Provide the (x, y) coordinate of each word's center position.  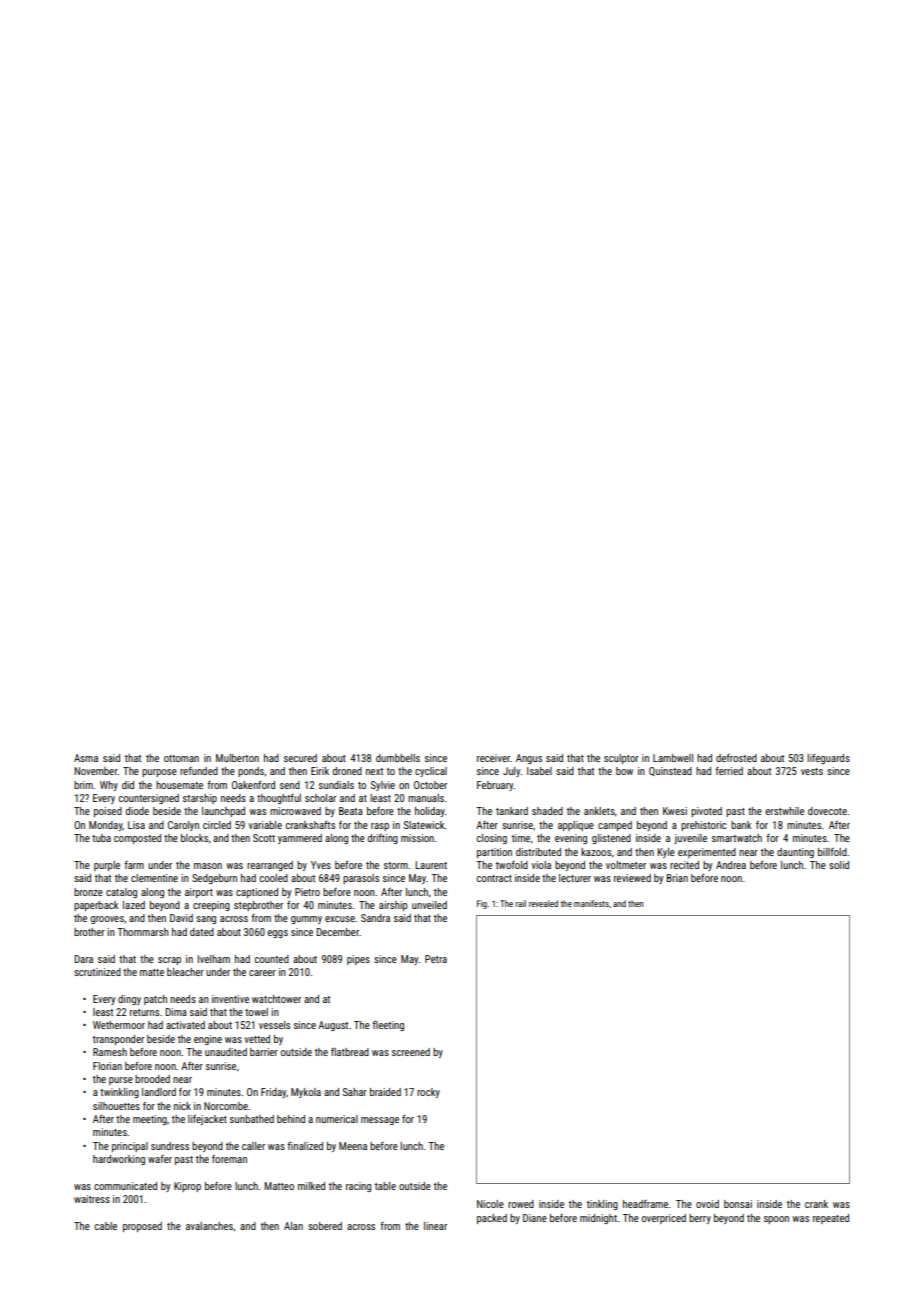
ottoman (181, 758)
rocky (428, 1093)
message (380, 1121)
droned (347, 771)
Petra (436, 959)
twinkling (119, 1093)
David (181, 918)
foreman (229, 1159)
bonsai (738, 1204)
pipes (358, 960)
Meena (353, 1146)
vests (812, 771)
